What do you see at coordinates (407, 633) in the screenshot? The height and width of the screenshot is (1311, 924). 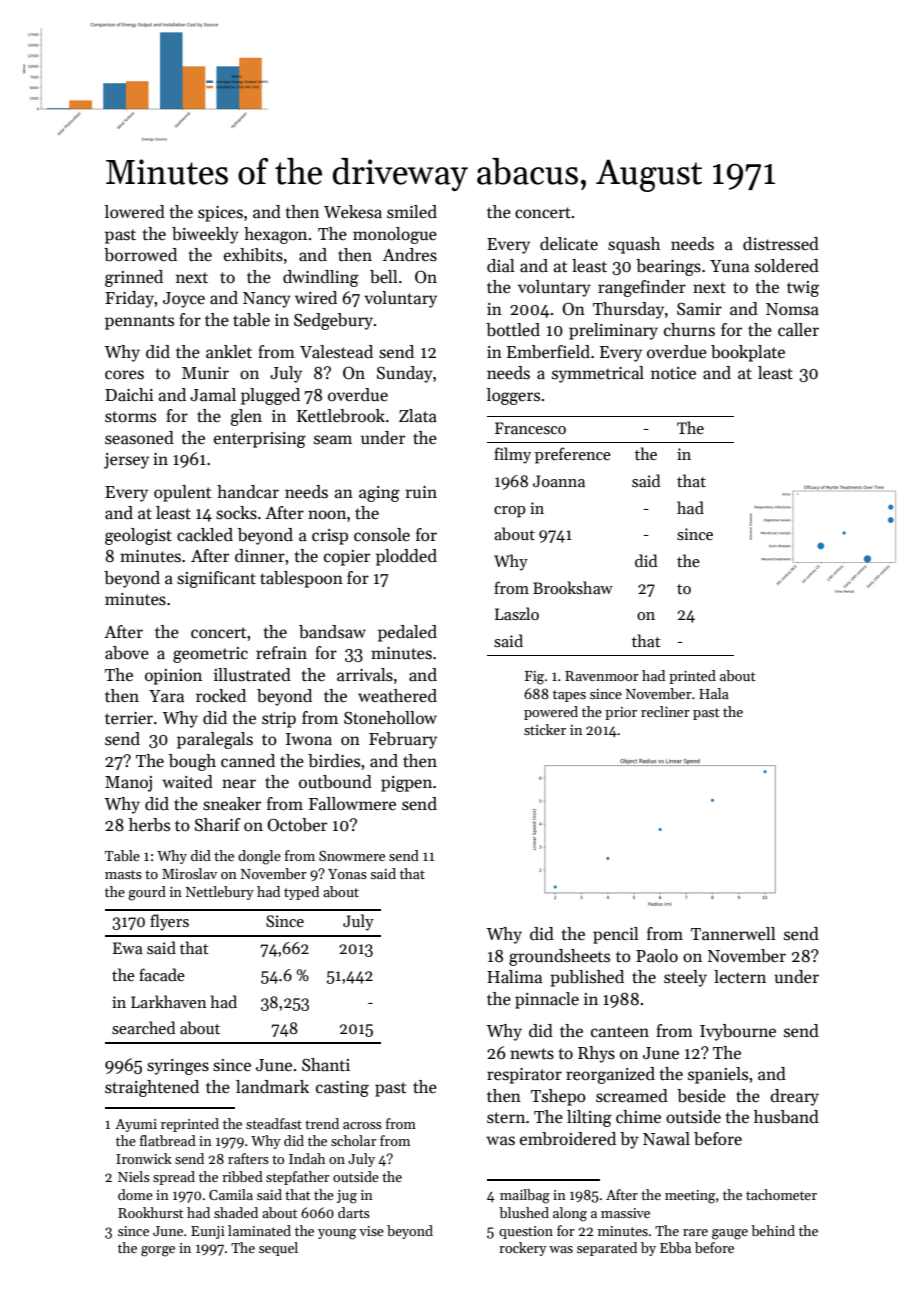 I see `pedaled` at bounding box center [407, 633].
